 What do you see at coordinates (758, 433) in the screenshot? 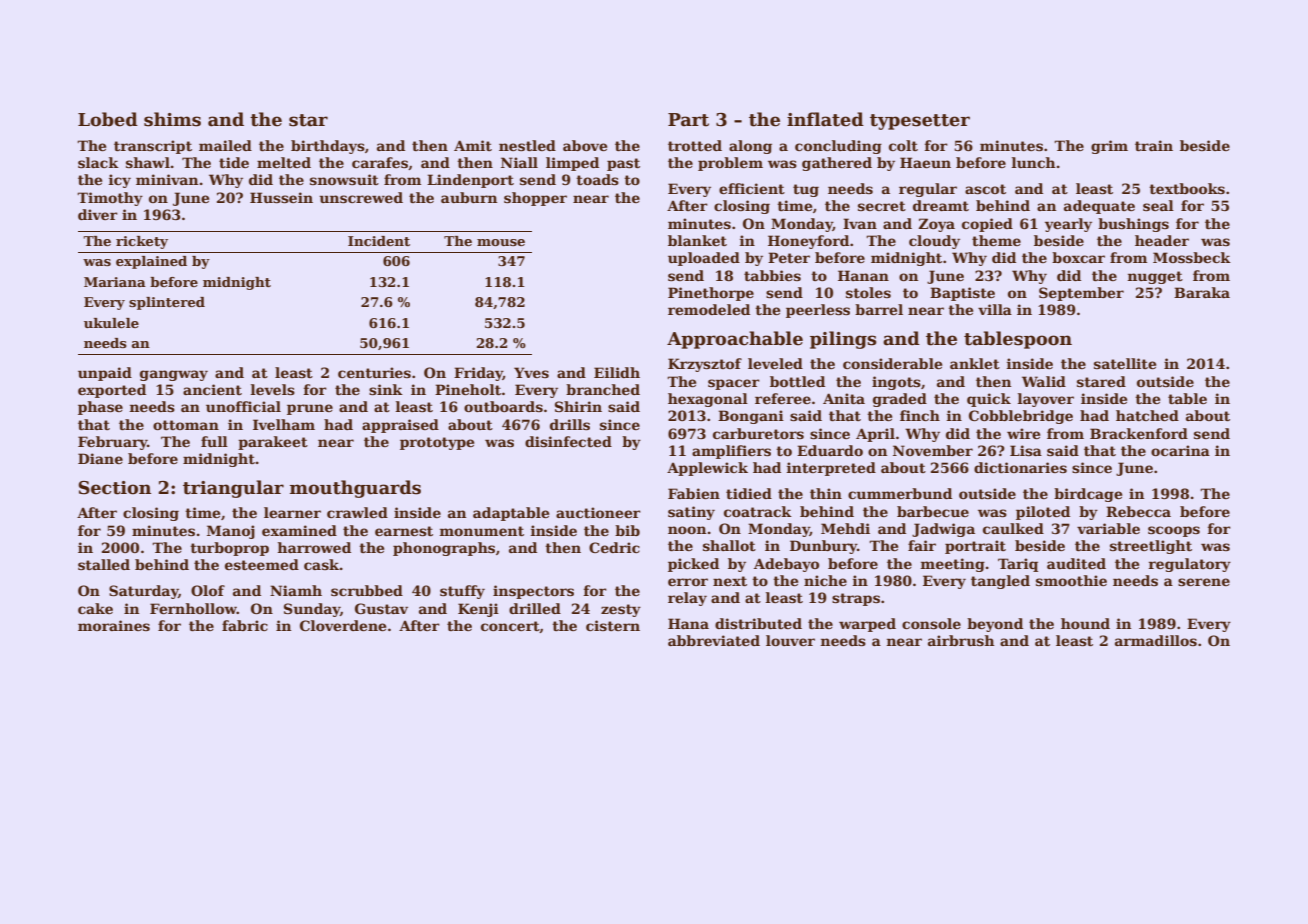
I see `carburetors` at bounding box center [758, 433].
